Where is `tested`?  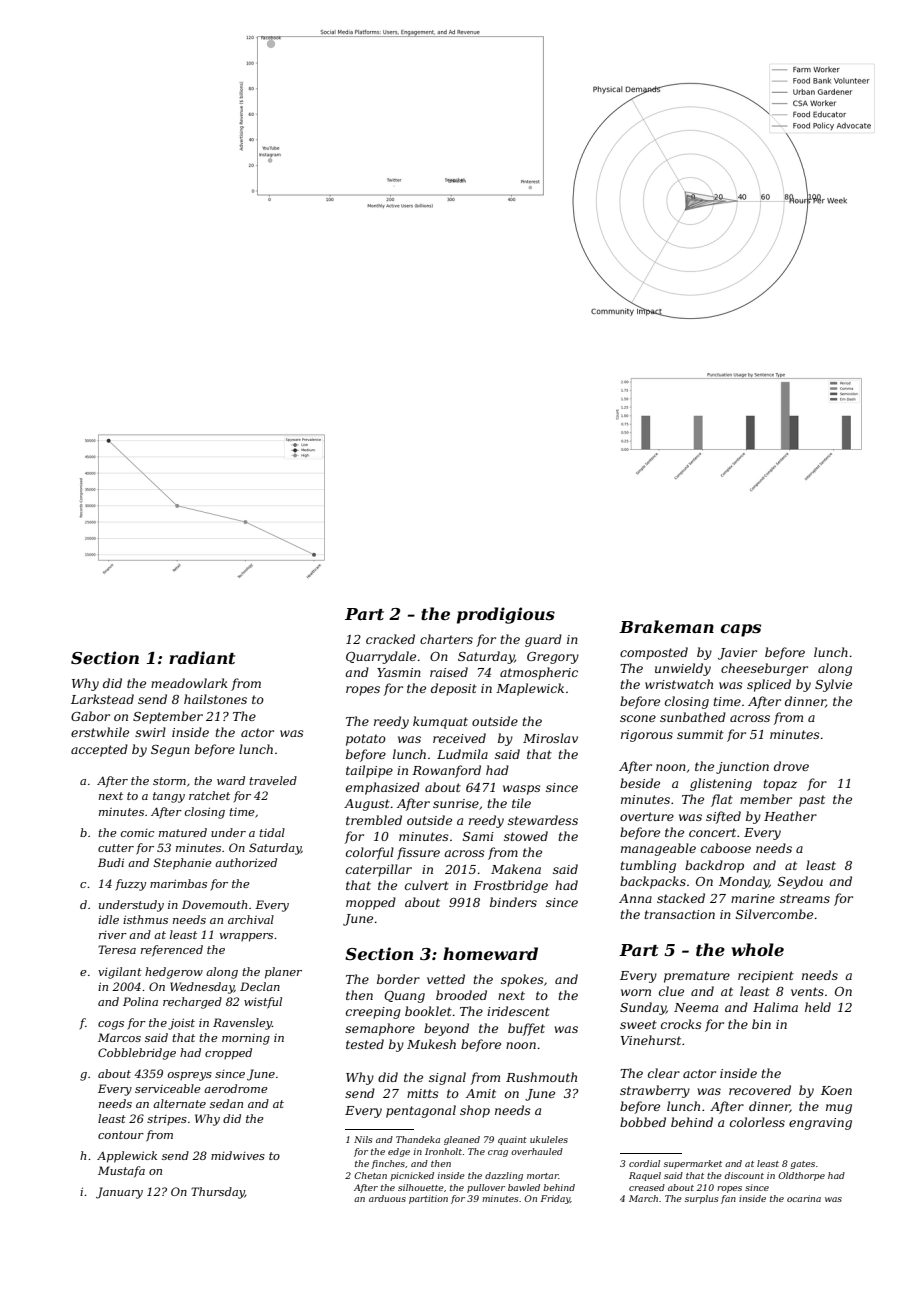 tested is located at coordinates (365, 1044).
